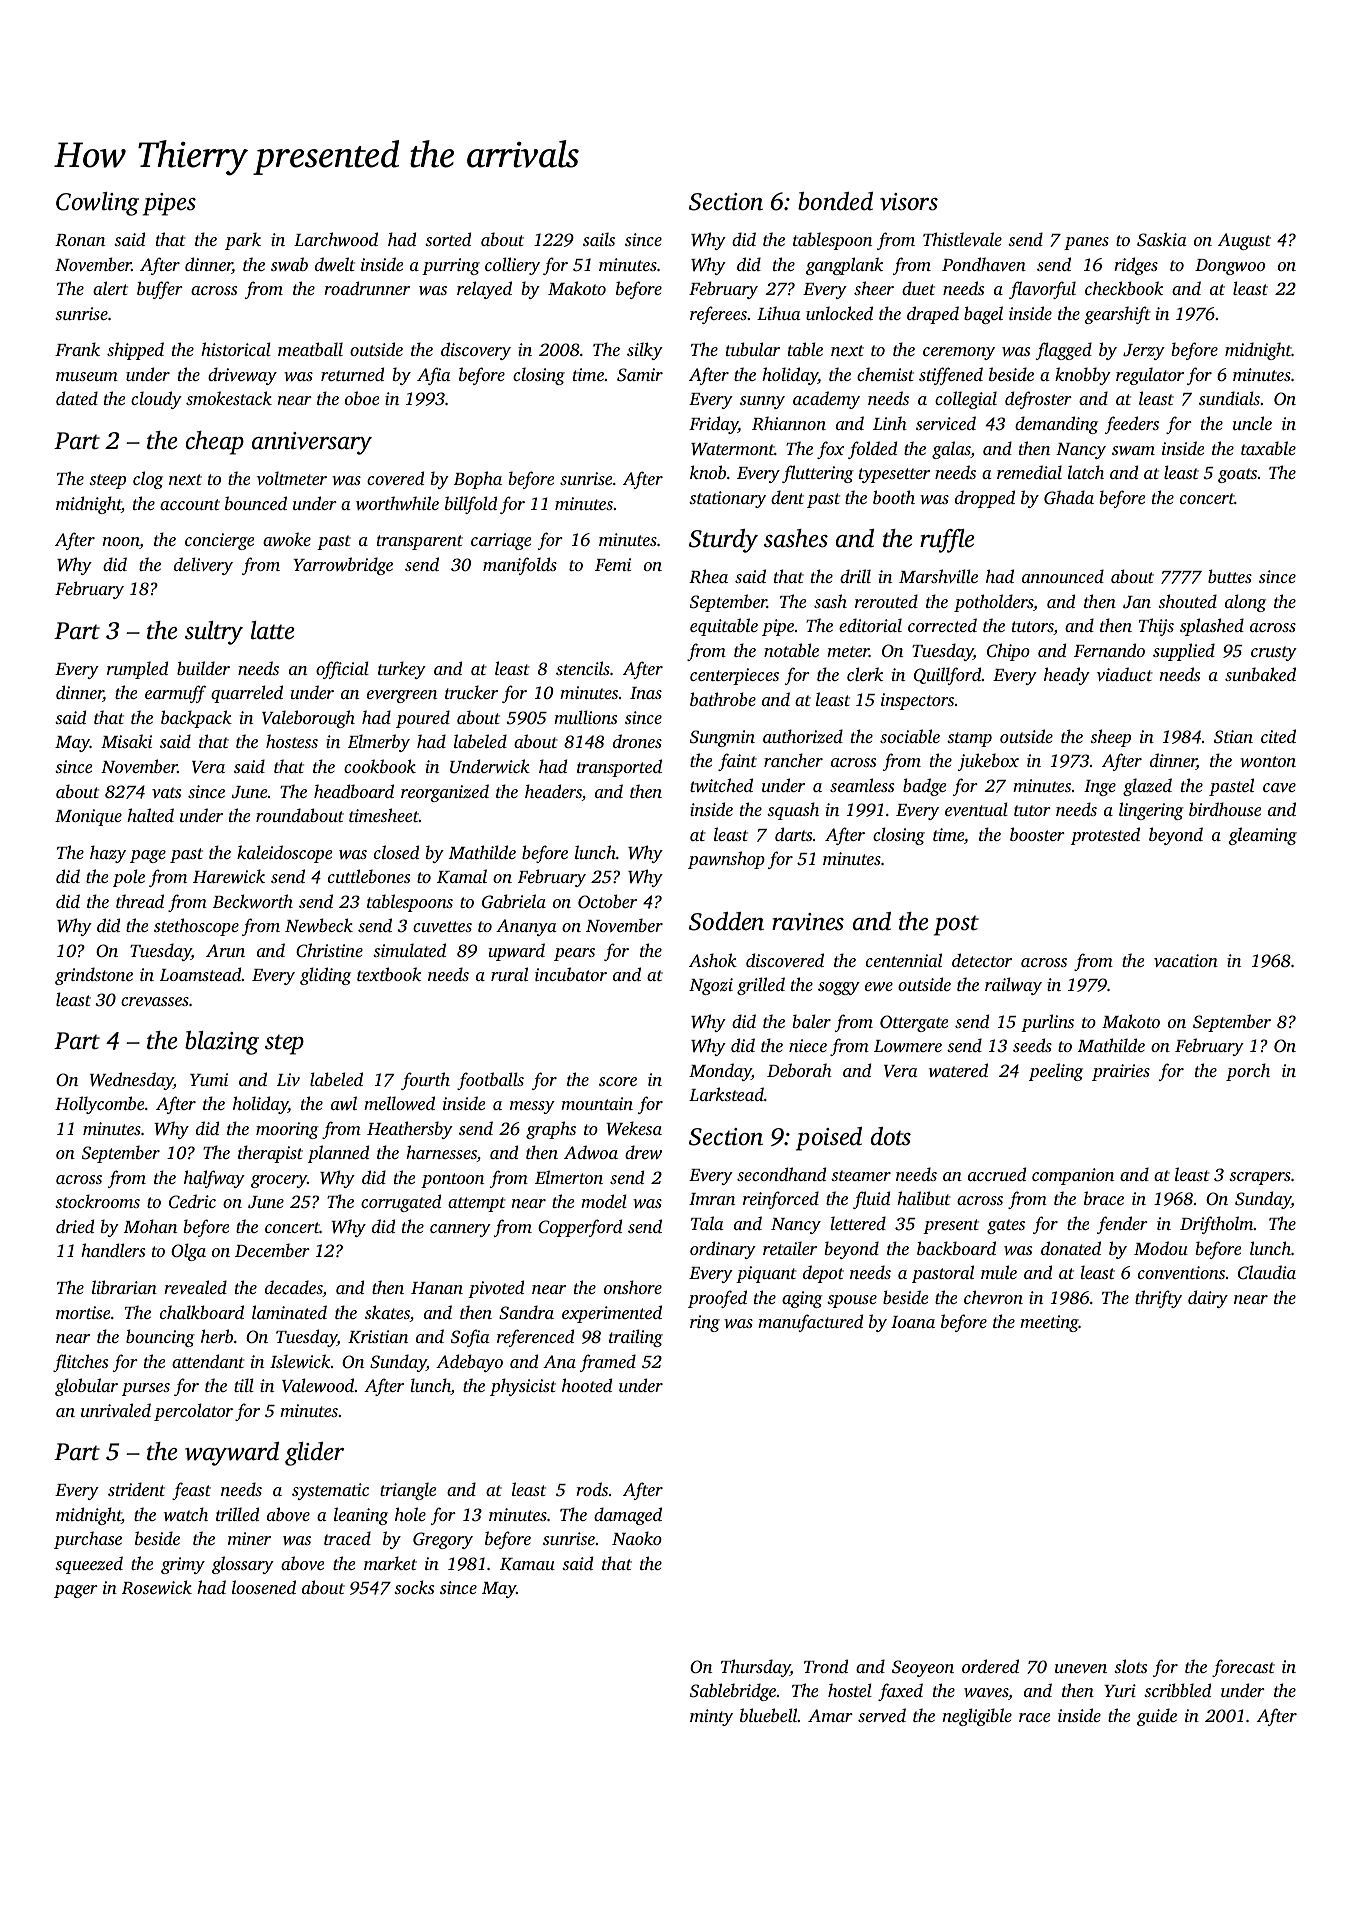 The height and width of the screenshot is (1912, 1352). I want to click on Valewood, so click(318, 1385).
